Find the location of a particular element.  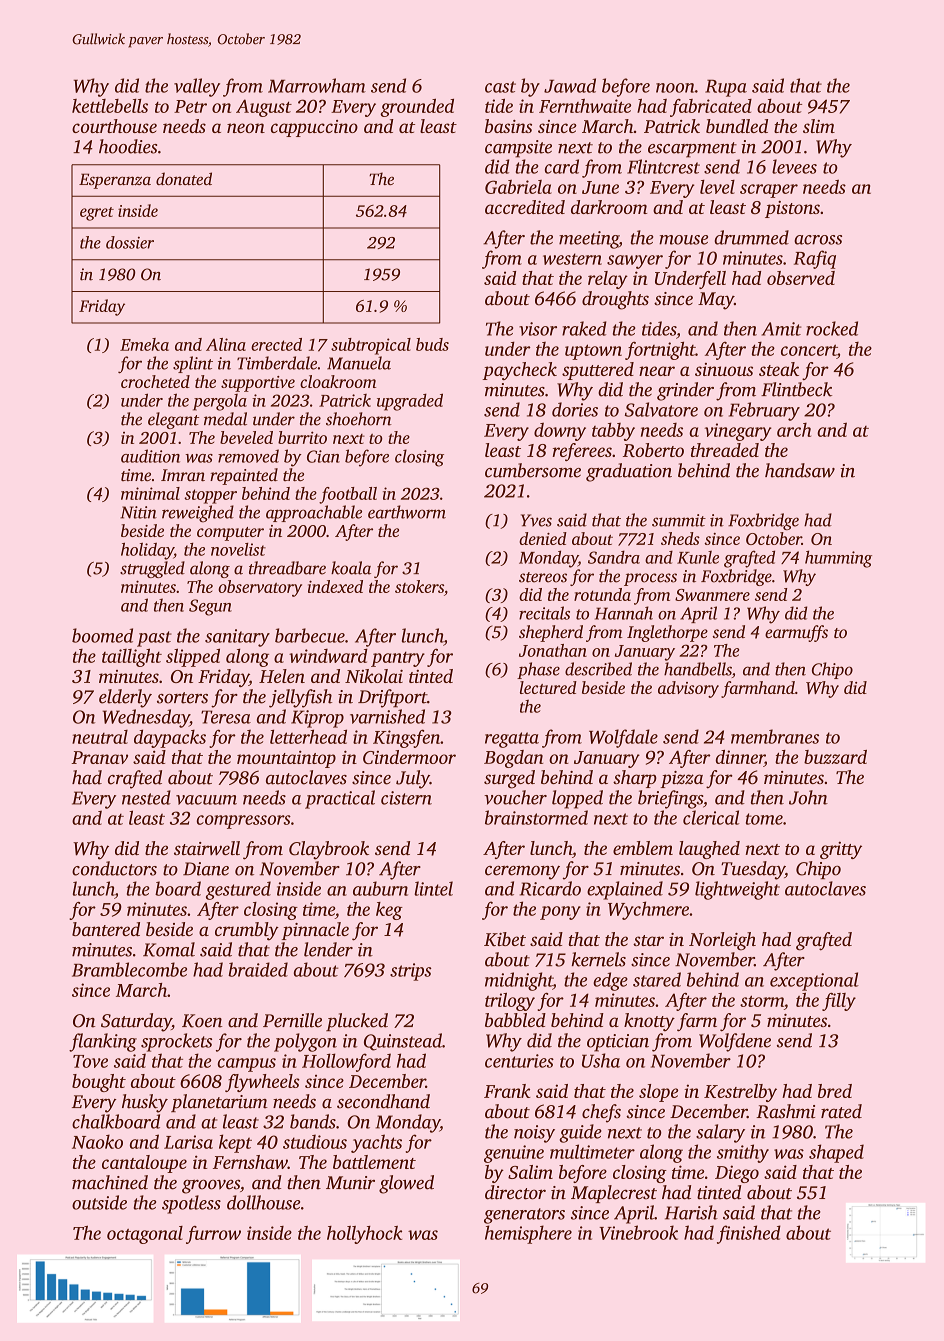

pizza is located at coordinates (681, 779).
